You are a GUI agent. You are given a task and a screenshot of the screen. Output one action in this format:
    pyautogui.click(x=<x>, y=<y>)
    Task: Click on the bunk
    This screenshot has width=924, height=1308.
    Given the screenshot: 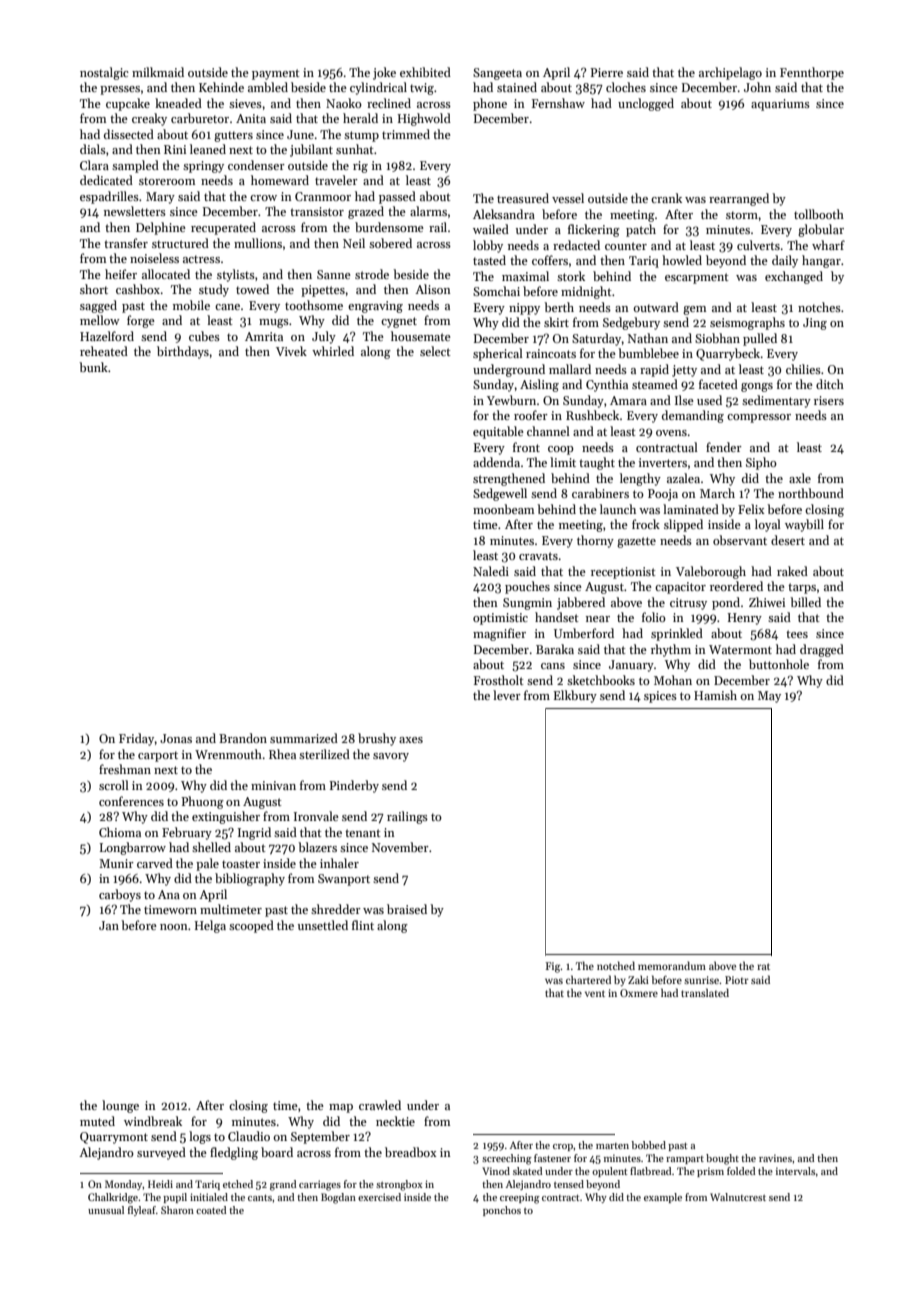 What is the action you would take?
    pyautogui.click(x=93, y=367)
